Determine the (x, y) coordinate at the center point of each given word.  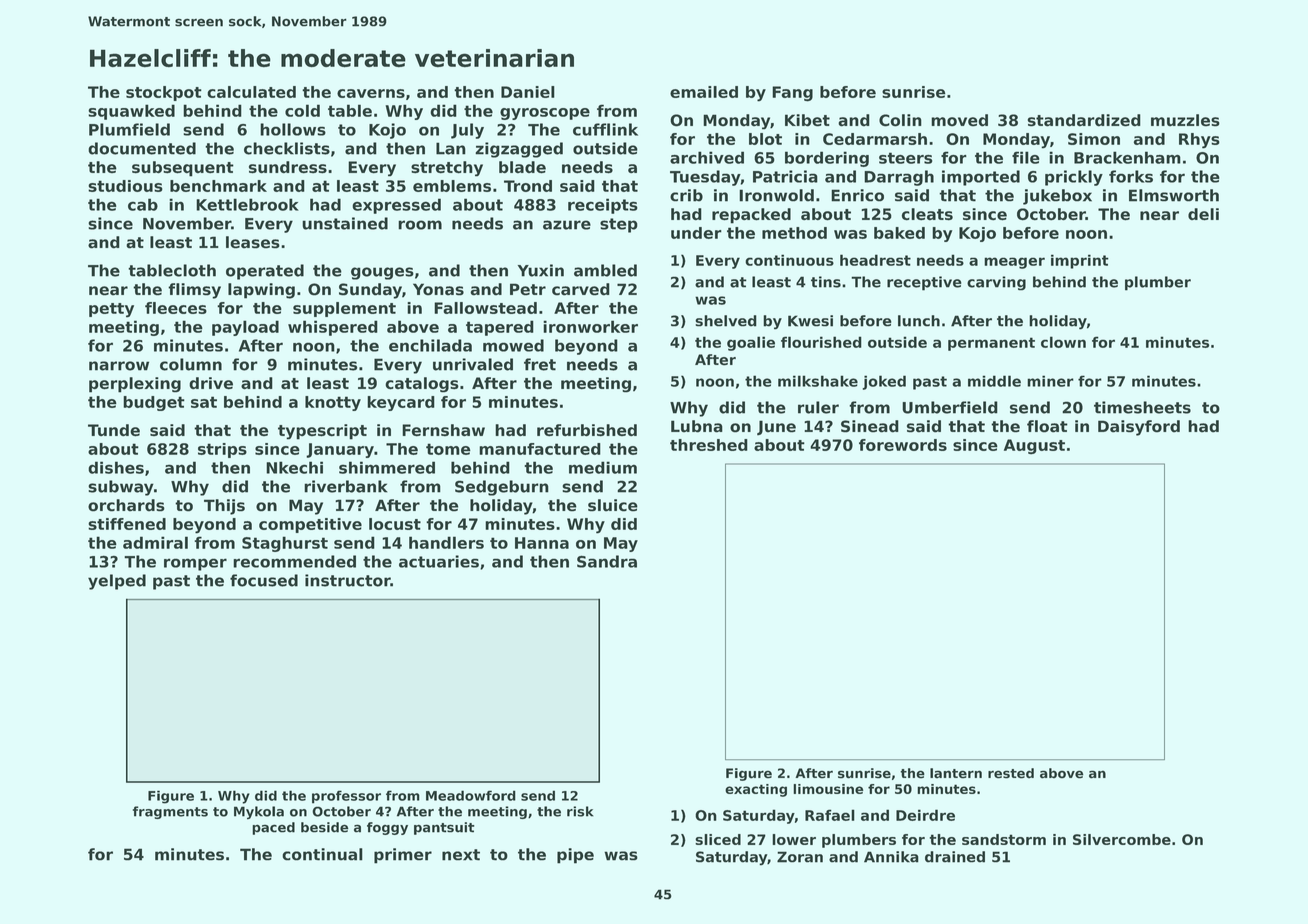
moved (959, 120)
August (1034, 446)
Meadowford (471, 795)
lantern (956, 773)
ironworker (590, 326)
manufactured (540, 449)
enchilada (430, 345)
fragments (170, 812)
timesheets (1142, 407)
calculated (251, 92)
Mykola (259, 812)
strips (222, 450)
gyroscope (545, 114)
